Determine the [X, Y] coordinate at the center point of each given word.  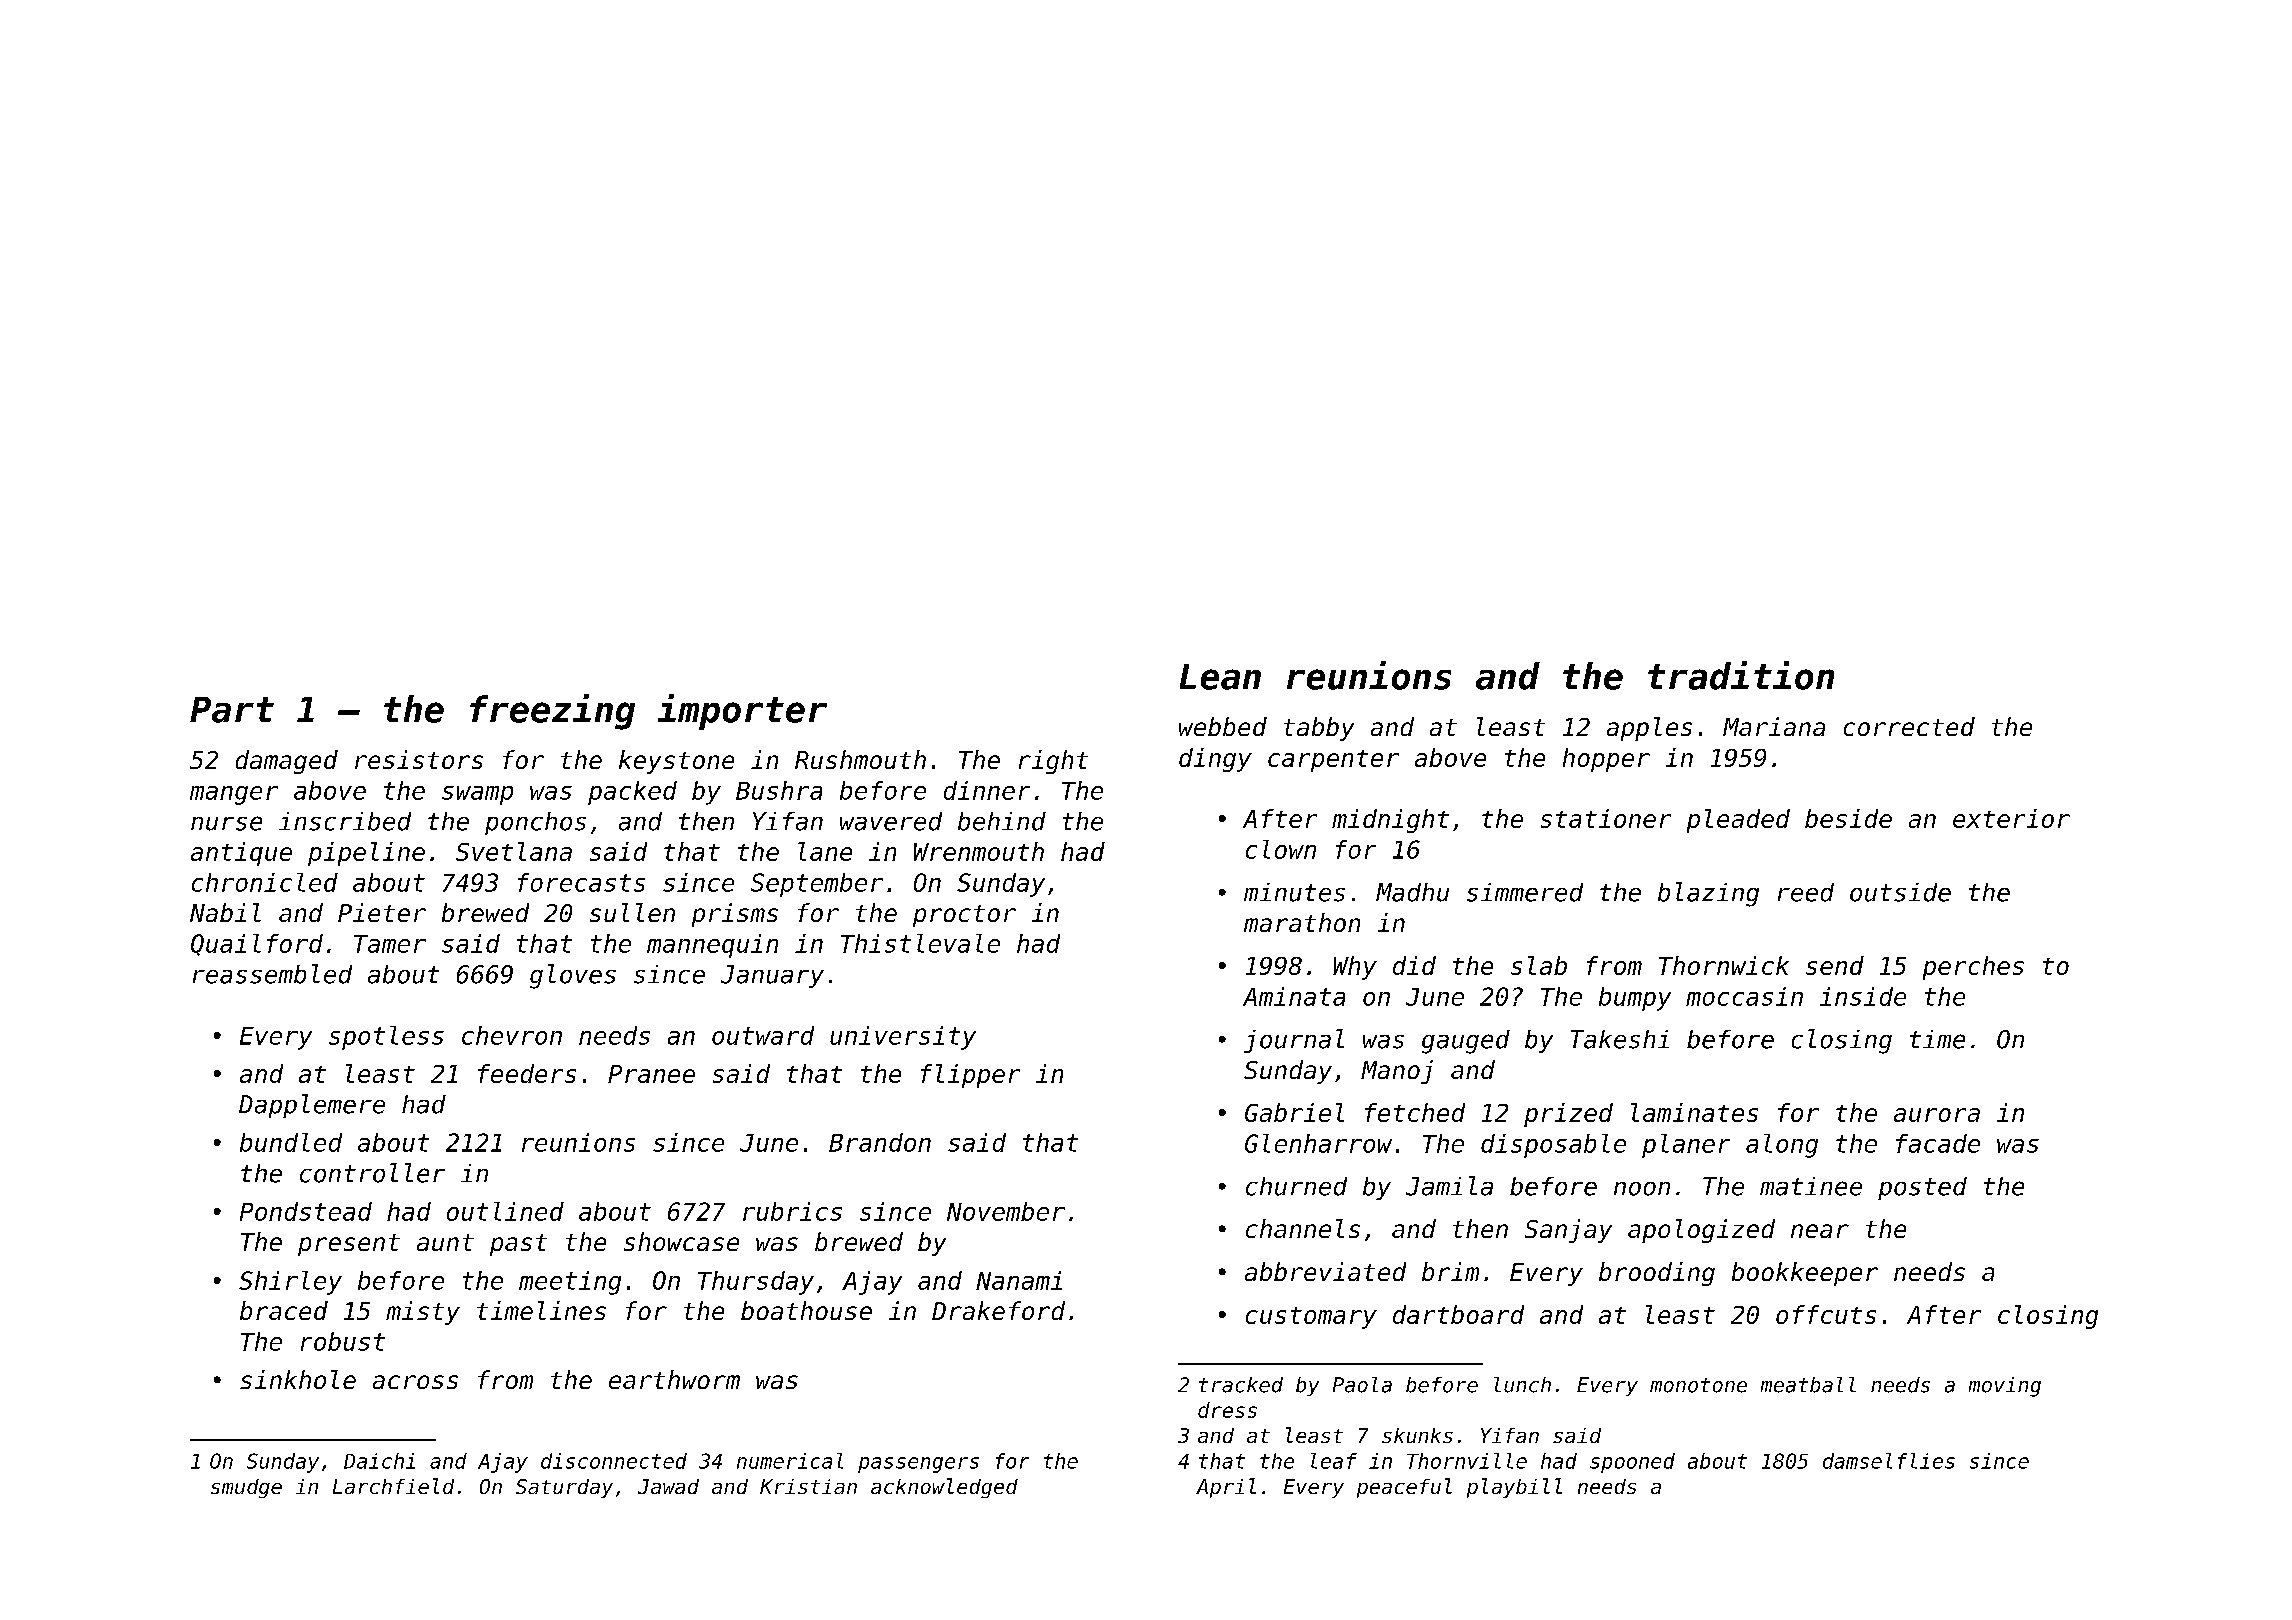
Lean [1220, 677]
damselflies [1889, 1461]
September [817, 885]
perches [1973, 968]
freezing [552, 712]
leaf [1334, 1461]
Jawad [668, 1486]
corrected [1909, 726]
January [772, 976]
